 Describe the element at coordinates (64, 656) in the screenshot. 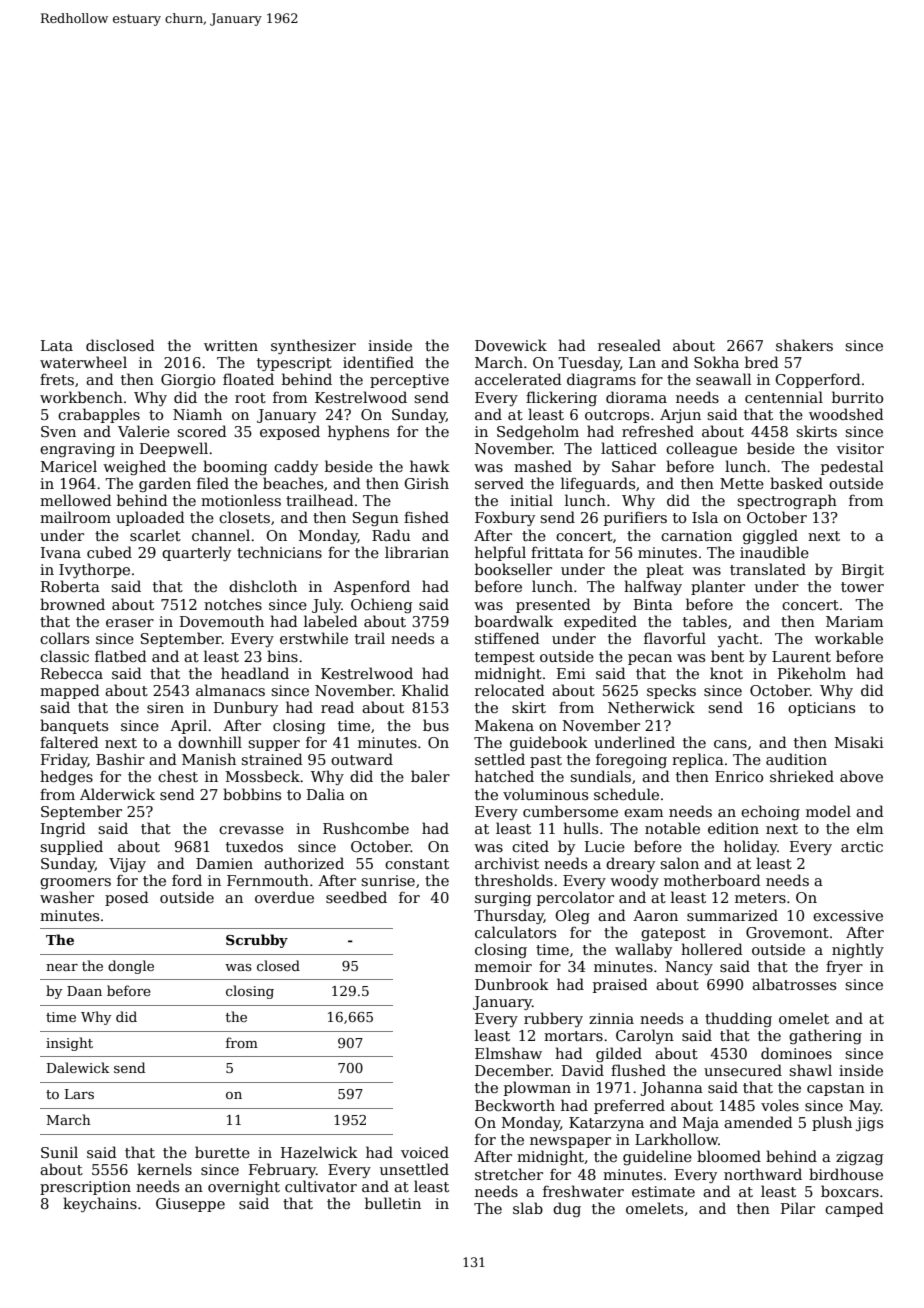

I see `classic` at that location.
